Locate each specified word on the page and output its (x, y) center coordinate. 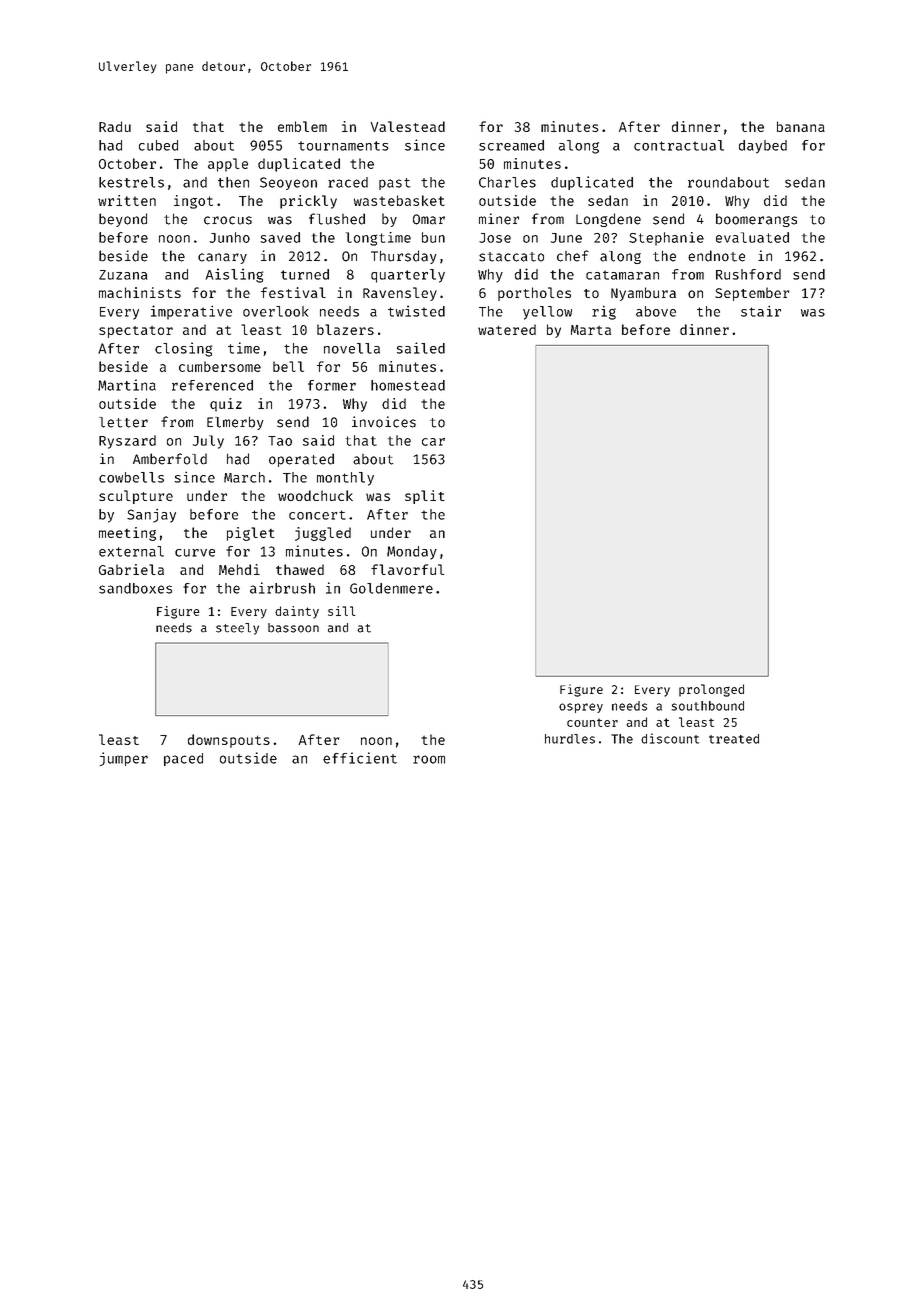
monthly (345, 479)
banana (801, 126)
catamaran (622, 275)
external (131, 551)
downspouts (229, 741)
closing (183, 349)
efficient (360, 758)
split (425, 497)
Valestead (407, 126)
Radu (115, 126)
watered (507, 329)
